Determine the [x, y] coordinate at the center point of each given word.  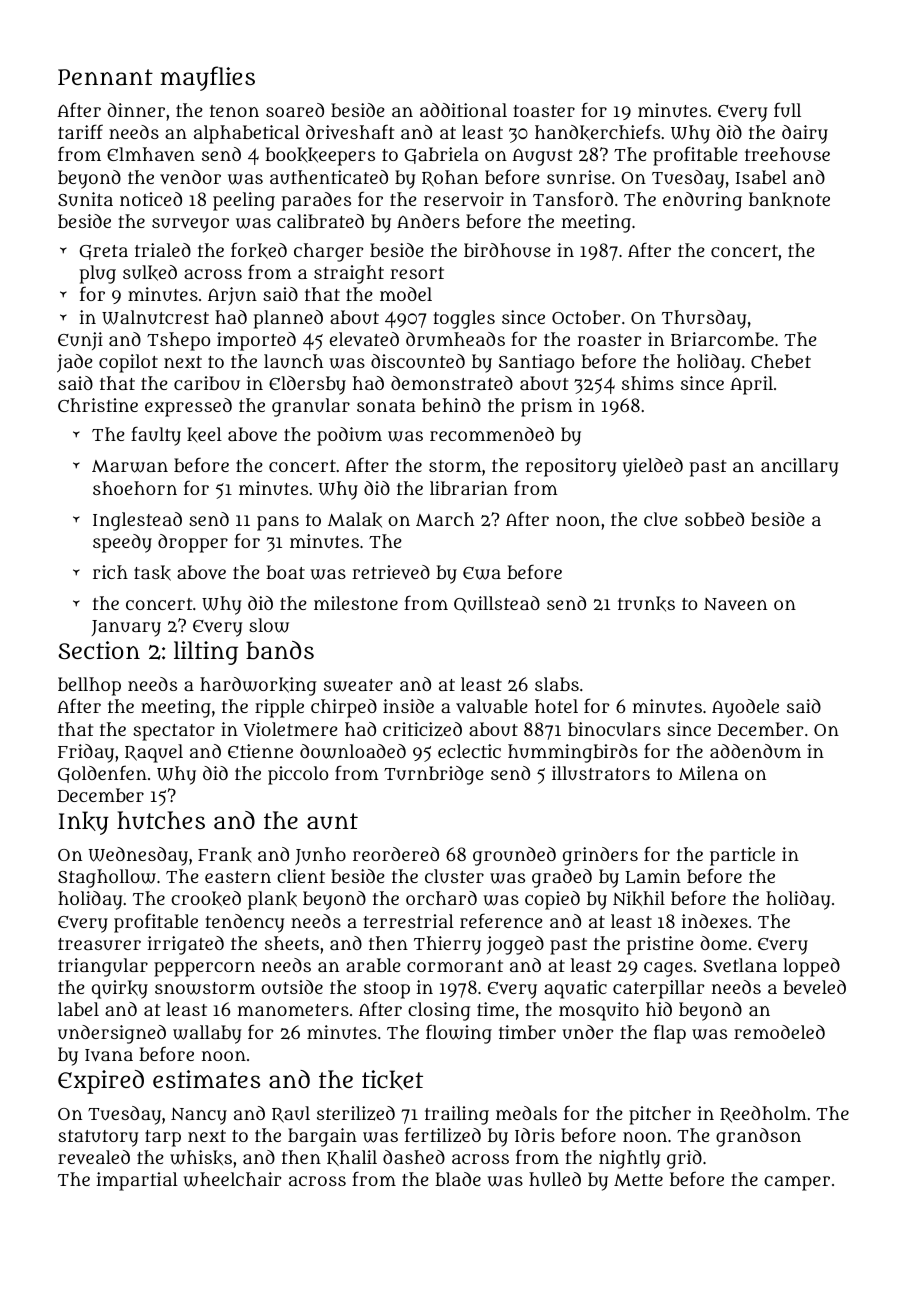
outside [292, 987]
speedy [122, 543]
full [787, 109]
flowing [459, 1034]
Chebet [781, 361]
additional [463, 110]
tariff [80, 131]
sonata [386, 406]
